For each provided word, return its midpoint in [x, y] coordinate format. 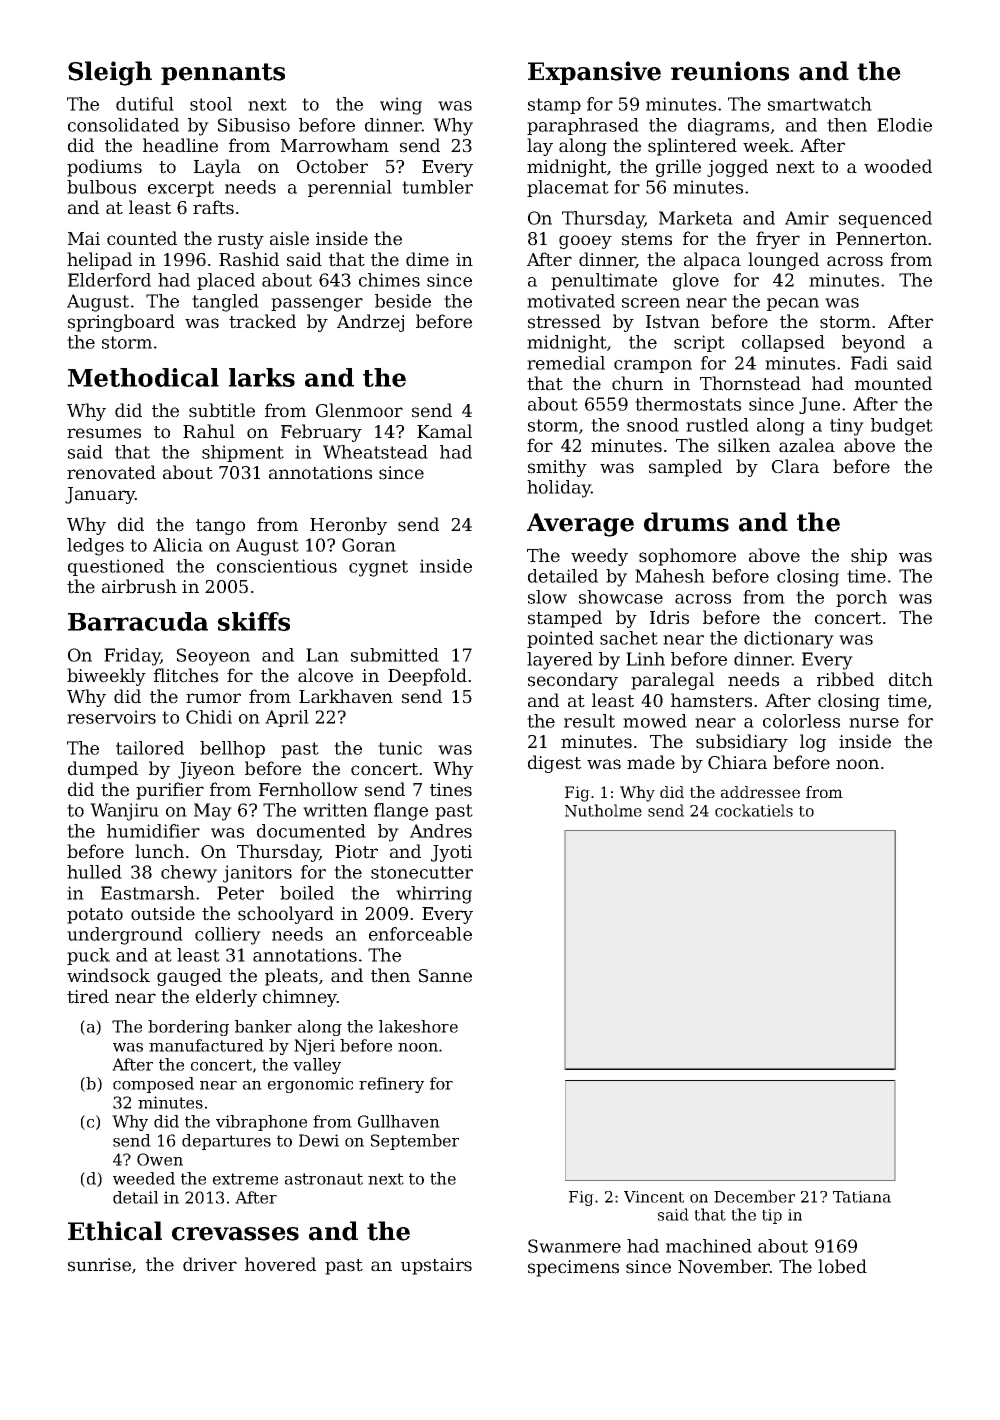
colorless [801, 721]
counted [142, 238]
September [415, 1142]
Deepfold [427, 677]
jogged [737, 168]
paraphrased [583, 126]
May [213, 812]
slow [547, 597]
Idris [669, 617]
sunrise [99, 1265]
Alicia [178, 545]
